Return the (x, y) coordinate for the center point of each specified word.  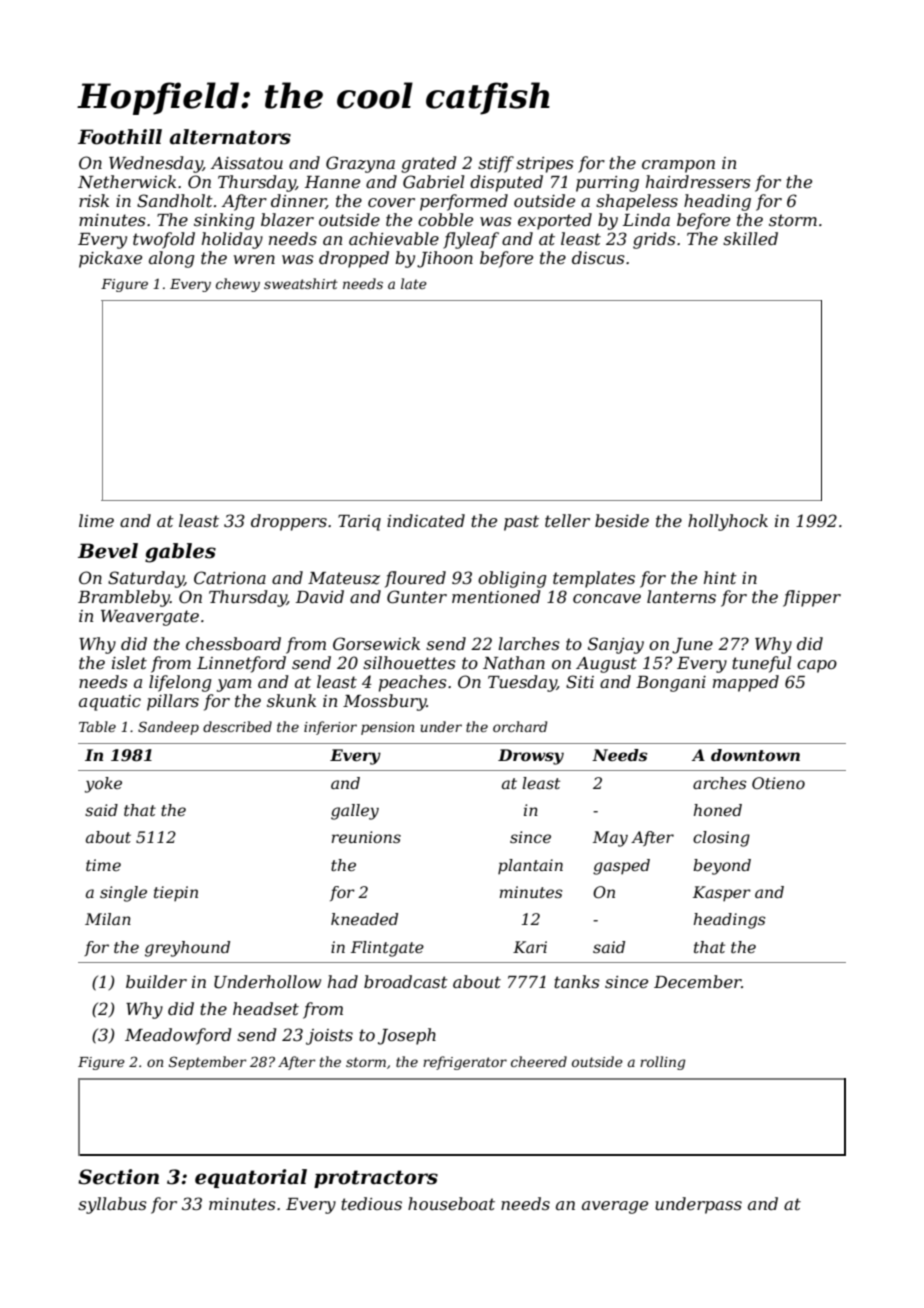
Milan (108, 919)
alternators (230, 137)
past (521, 523)
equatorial (251, 1178)
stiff (496, 164)
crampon (678, 166)
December (697, 981)
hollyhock (728, 522)
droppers (289, 522)
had (343, 981)
